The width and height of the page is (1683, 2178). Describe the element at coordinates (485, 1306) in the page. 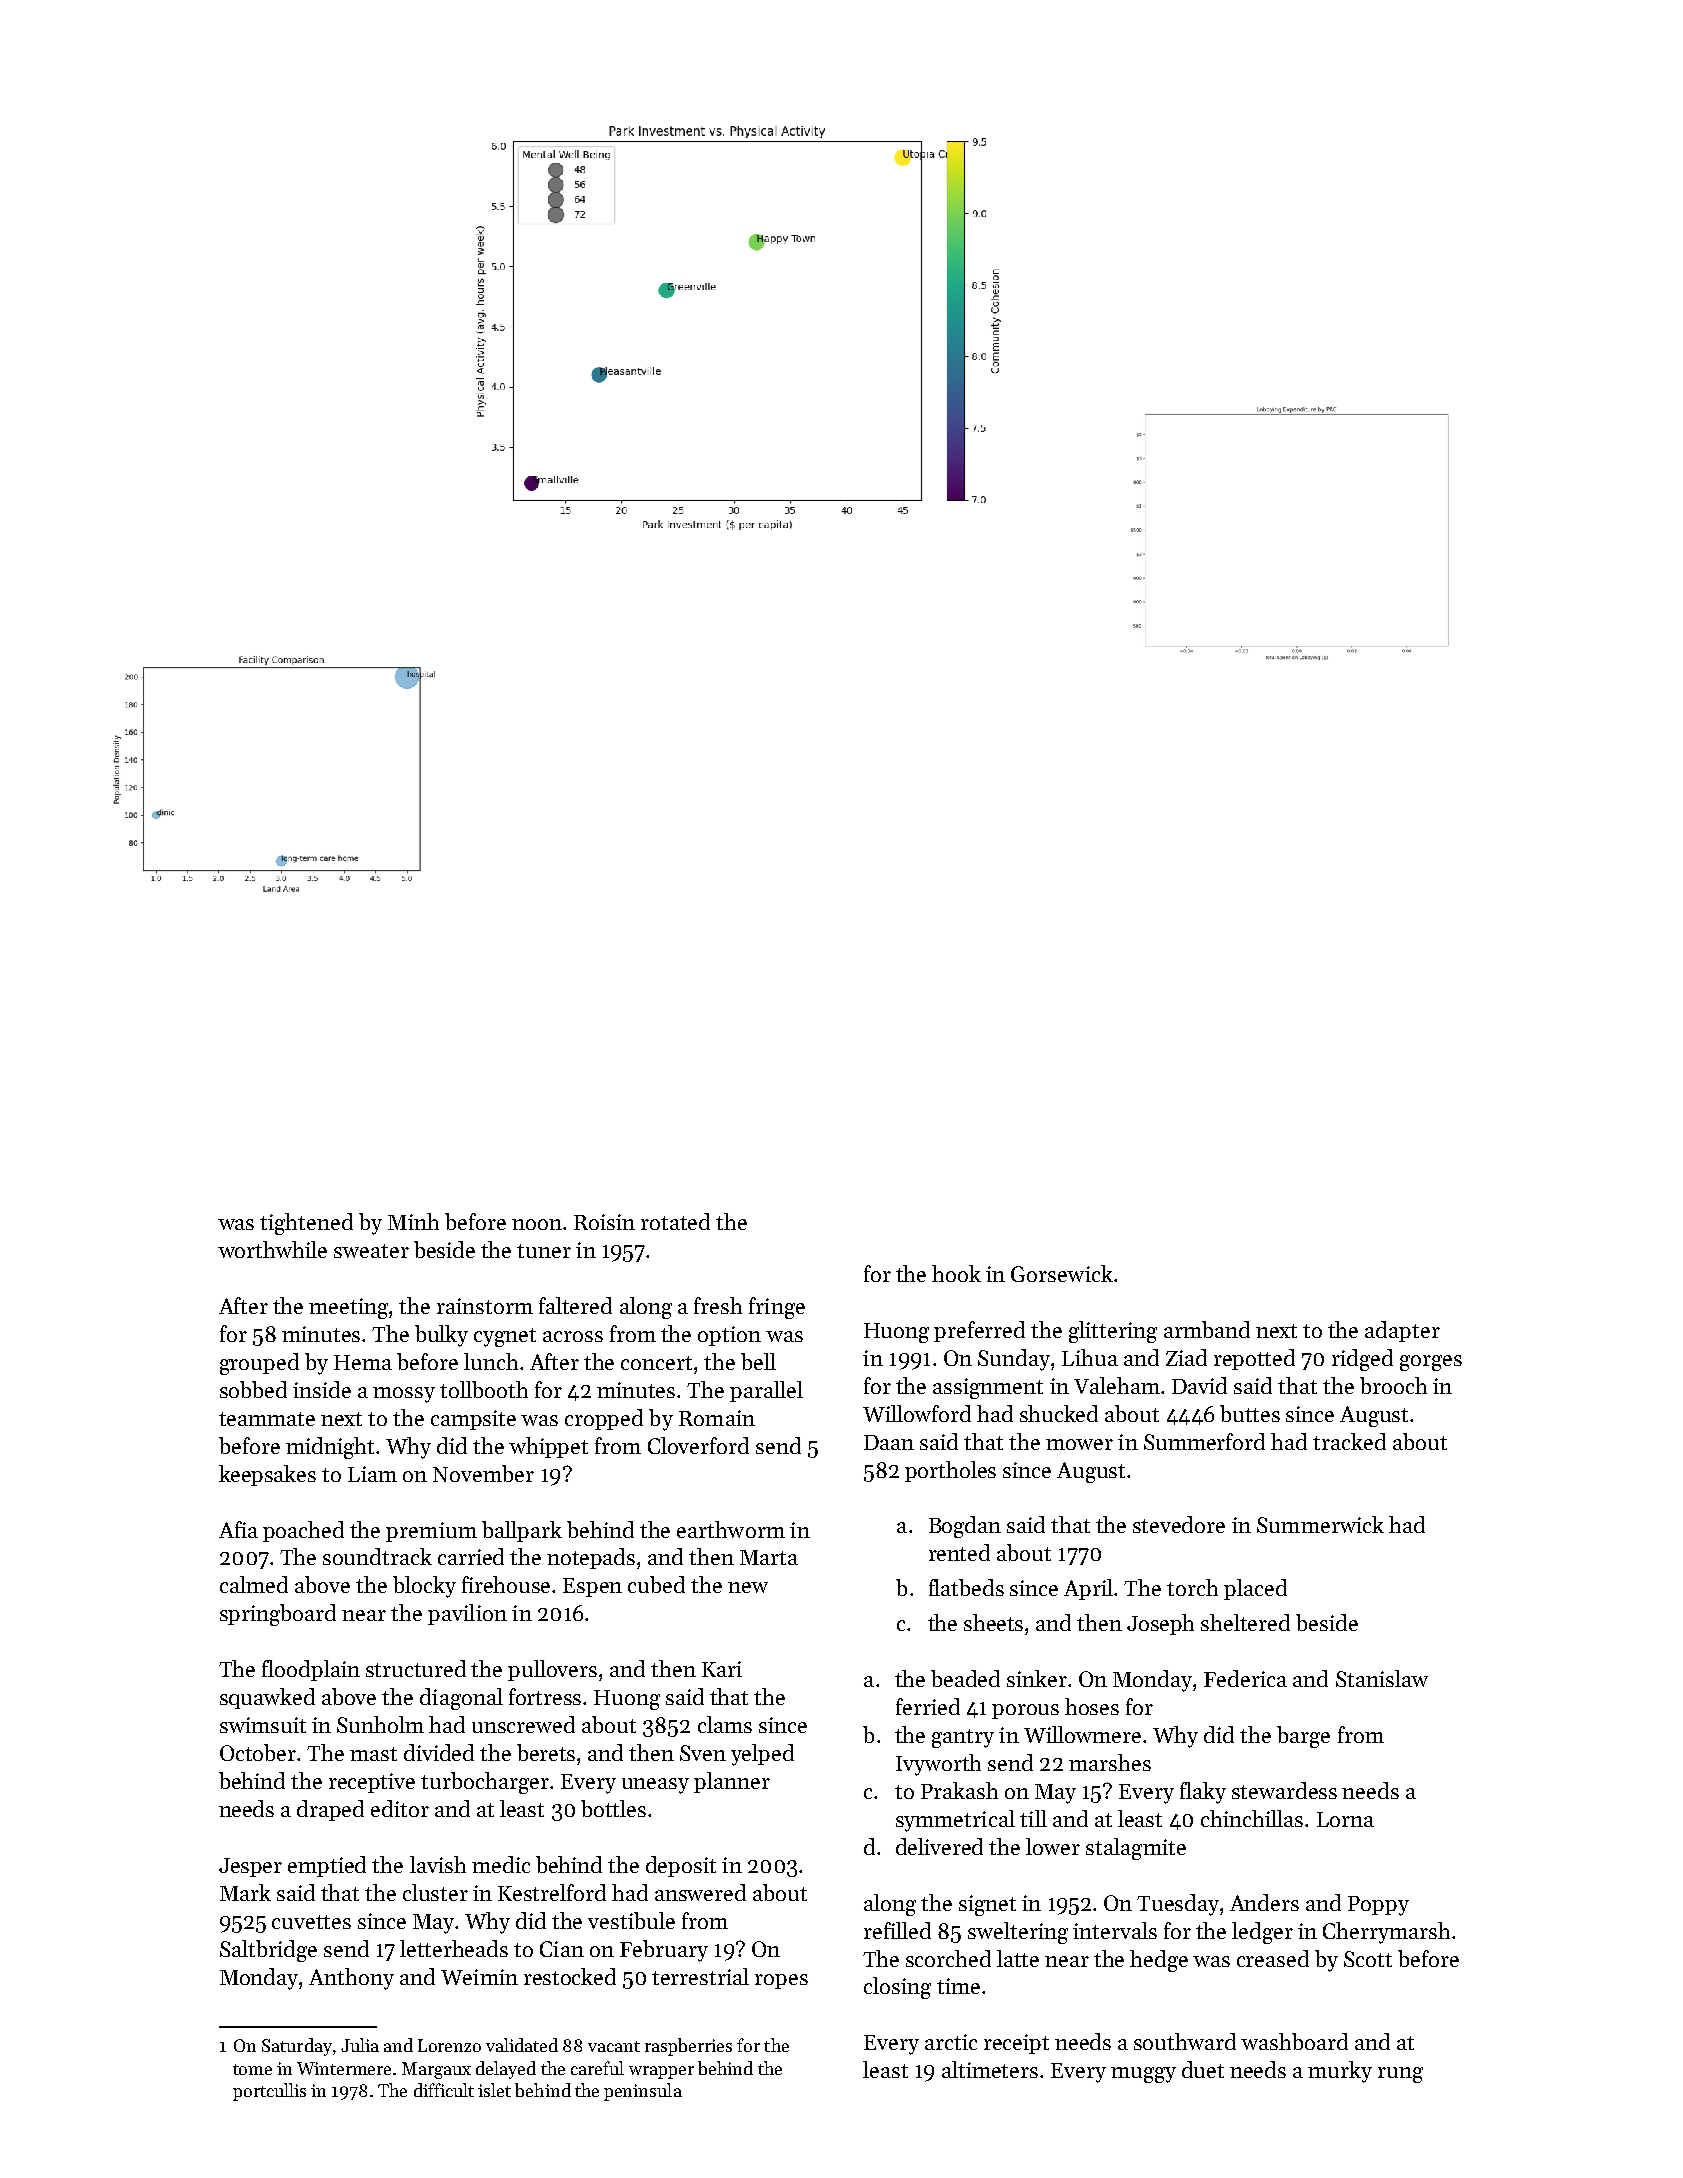

I see `rainstorm` at that location.
